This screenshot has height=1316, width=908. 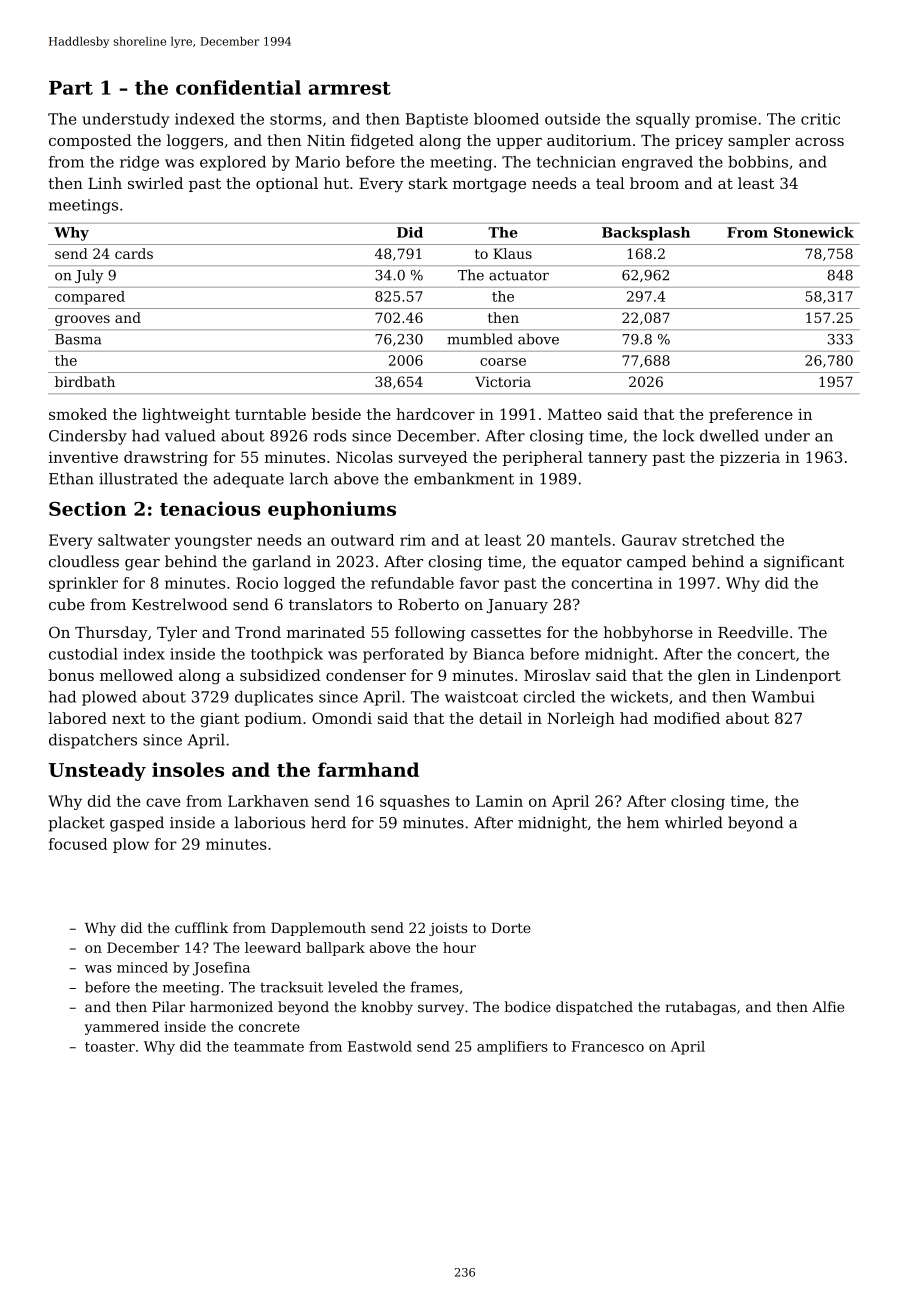 I want to click on farmhand, so click(x=368, y=769).
